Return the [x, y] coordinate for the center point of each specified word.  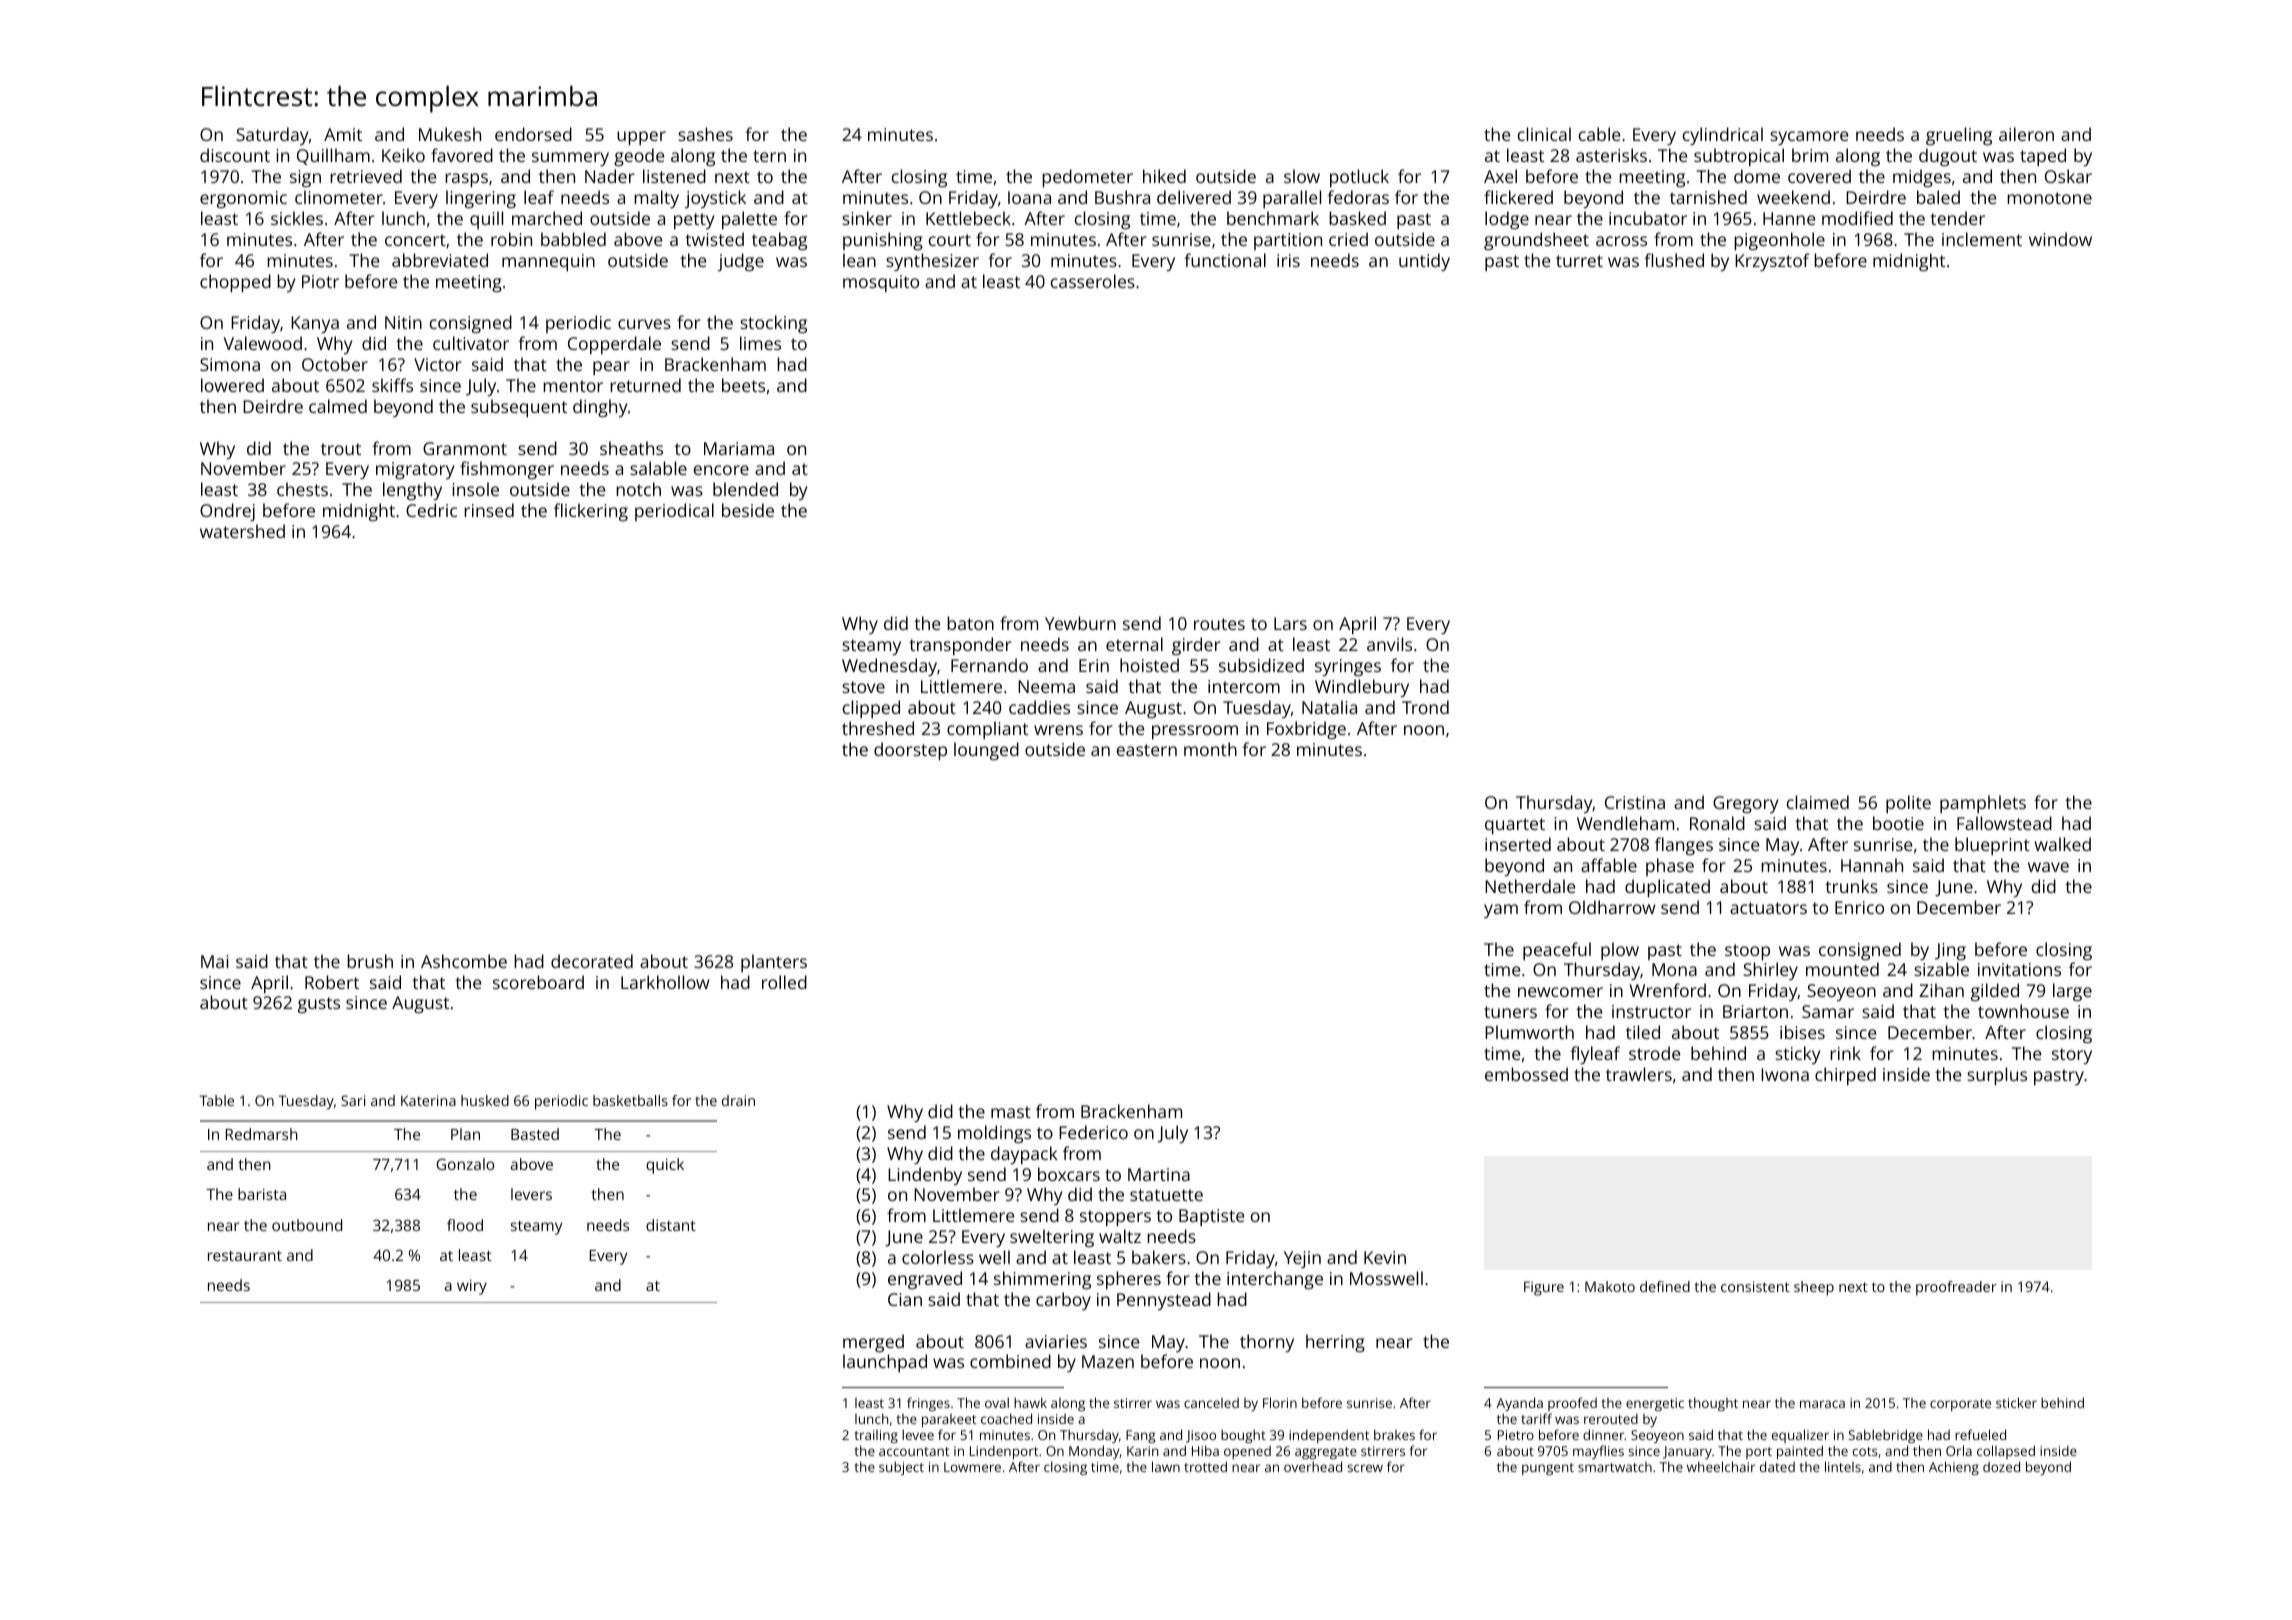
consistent [1755, 1286]
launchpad [885, 1363]
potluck [1359, 178]
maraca [1822, 1404]
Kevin [1385, 1257]
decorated [592, 961]
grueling [1959, 136]
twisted [714, 239]
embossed [1526, 1074]
